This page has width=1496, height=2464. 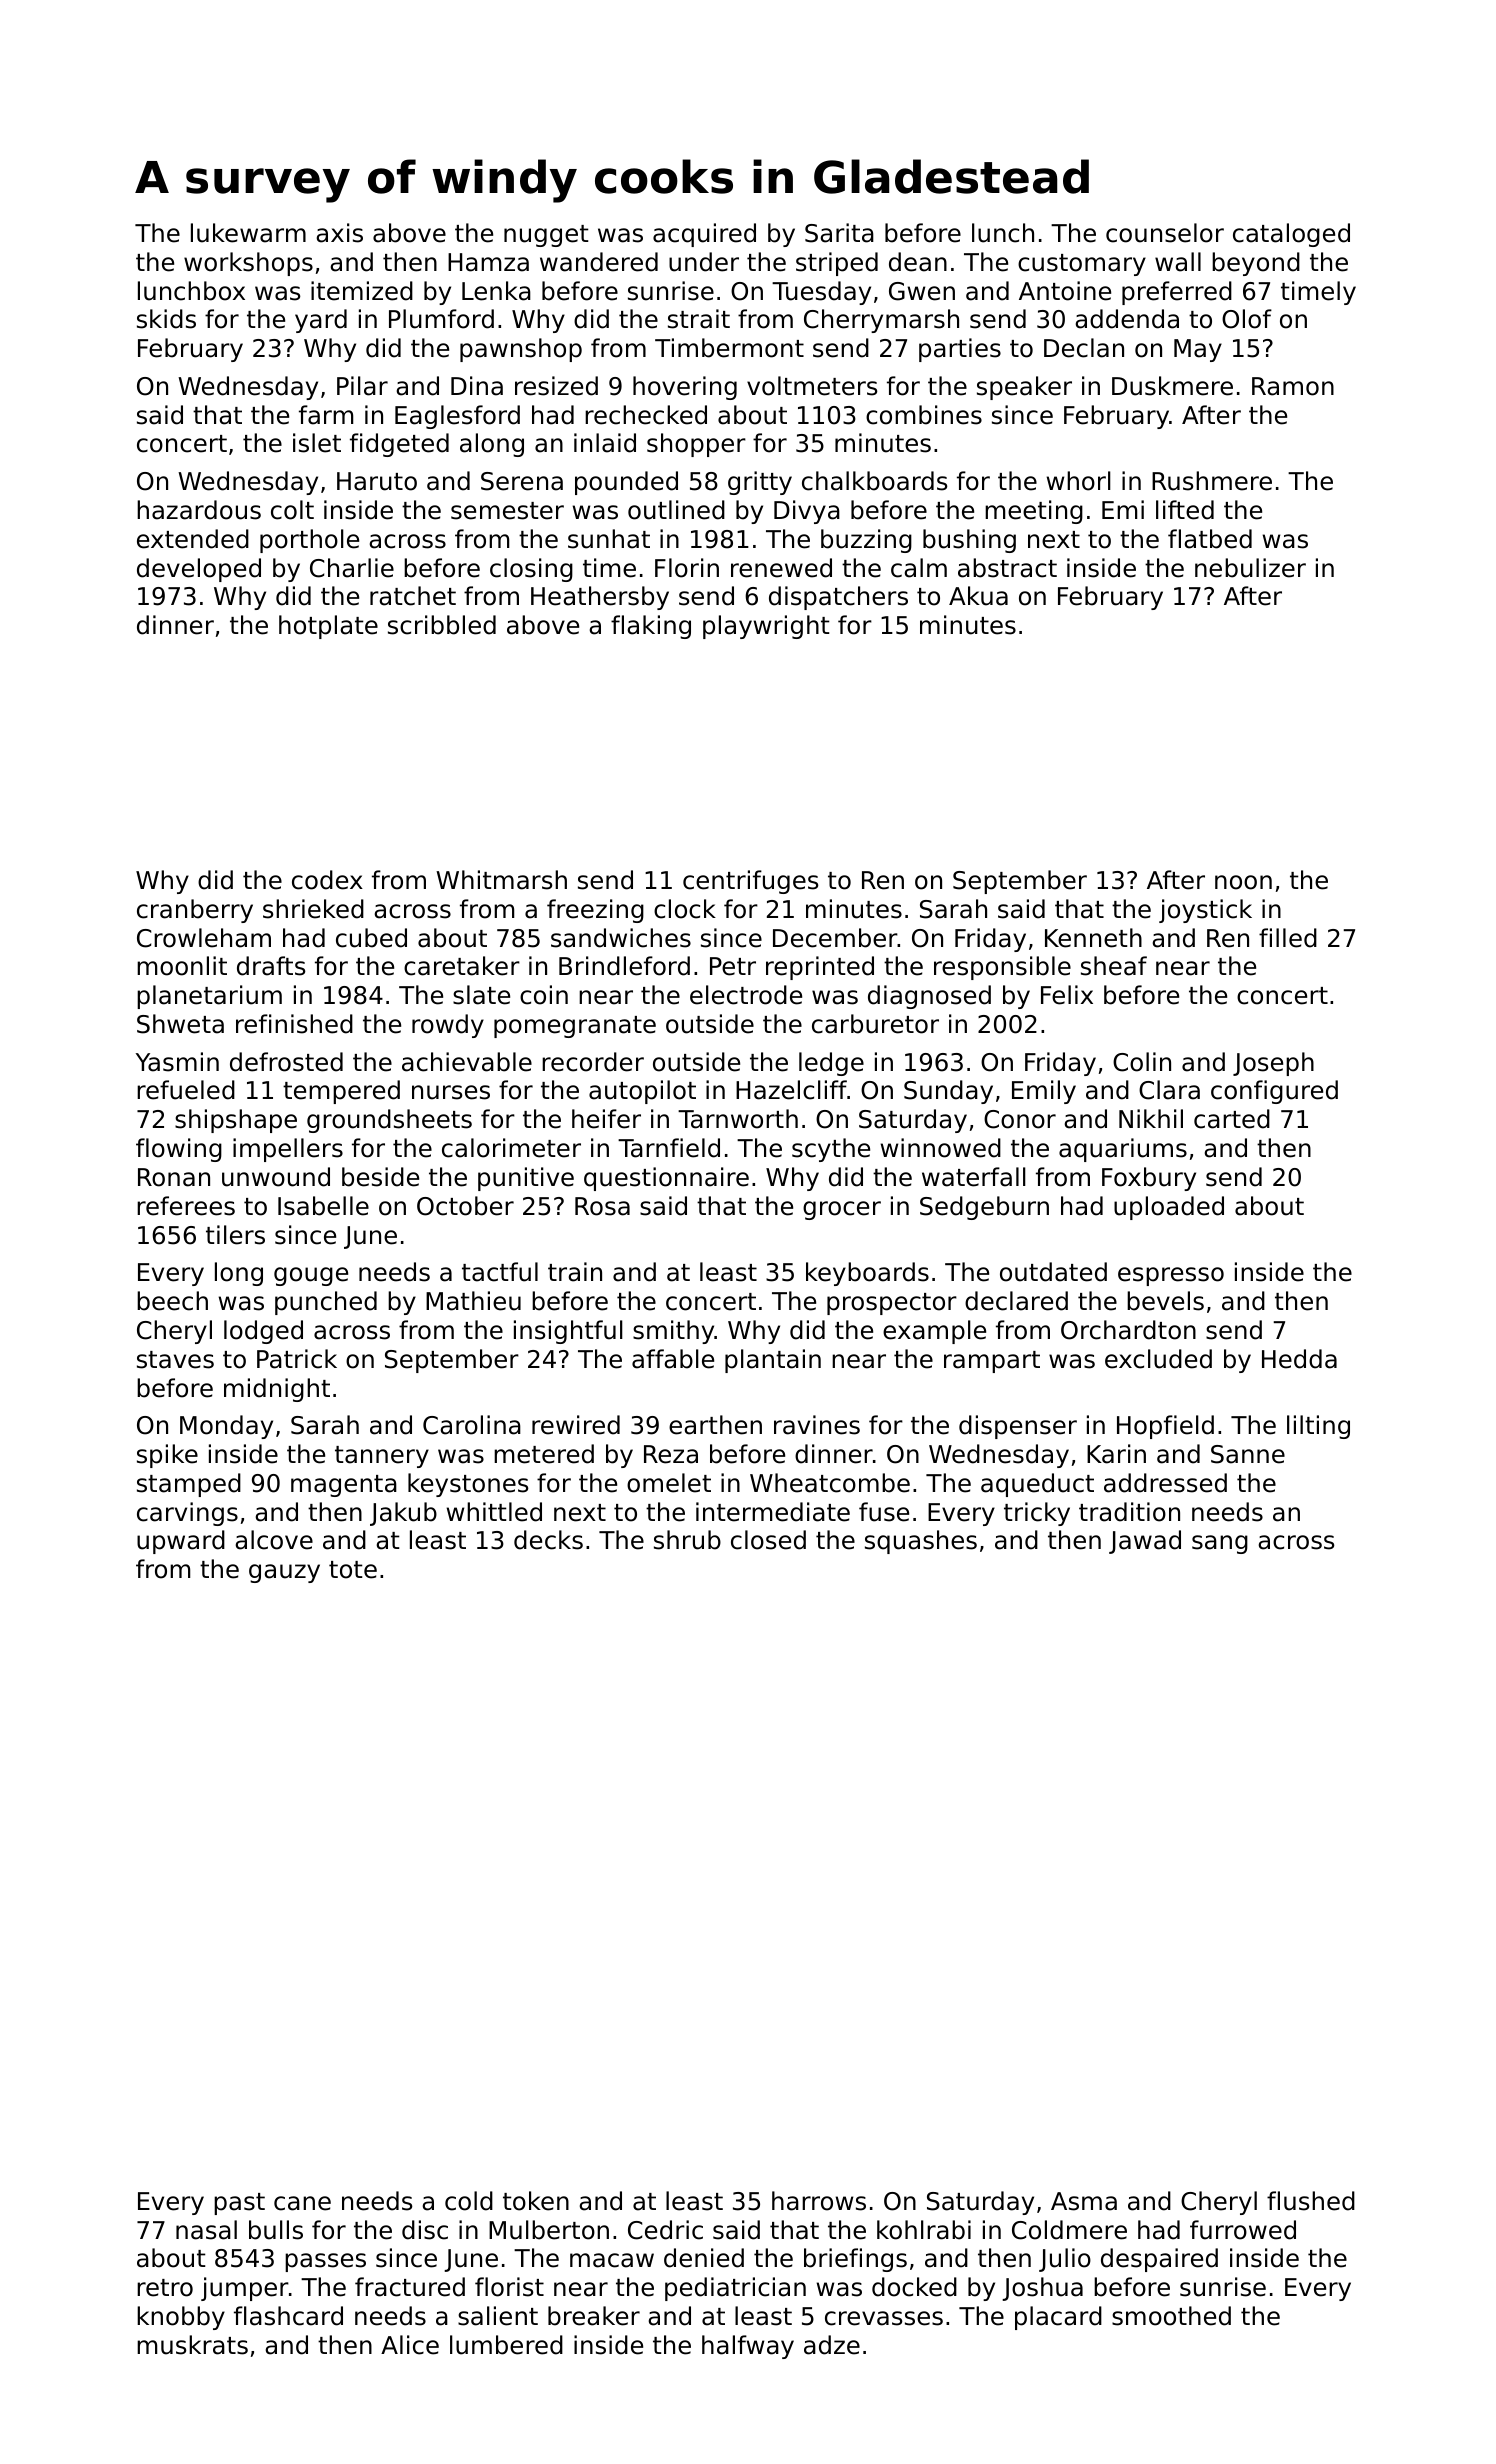 What do you see at coordinates (839, 233) in the page?
I see `Sarita` at bounding box center [839, 233].
